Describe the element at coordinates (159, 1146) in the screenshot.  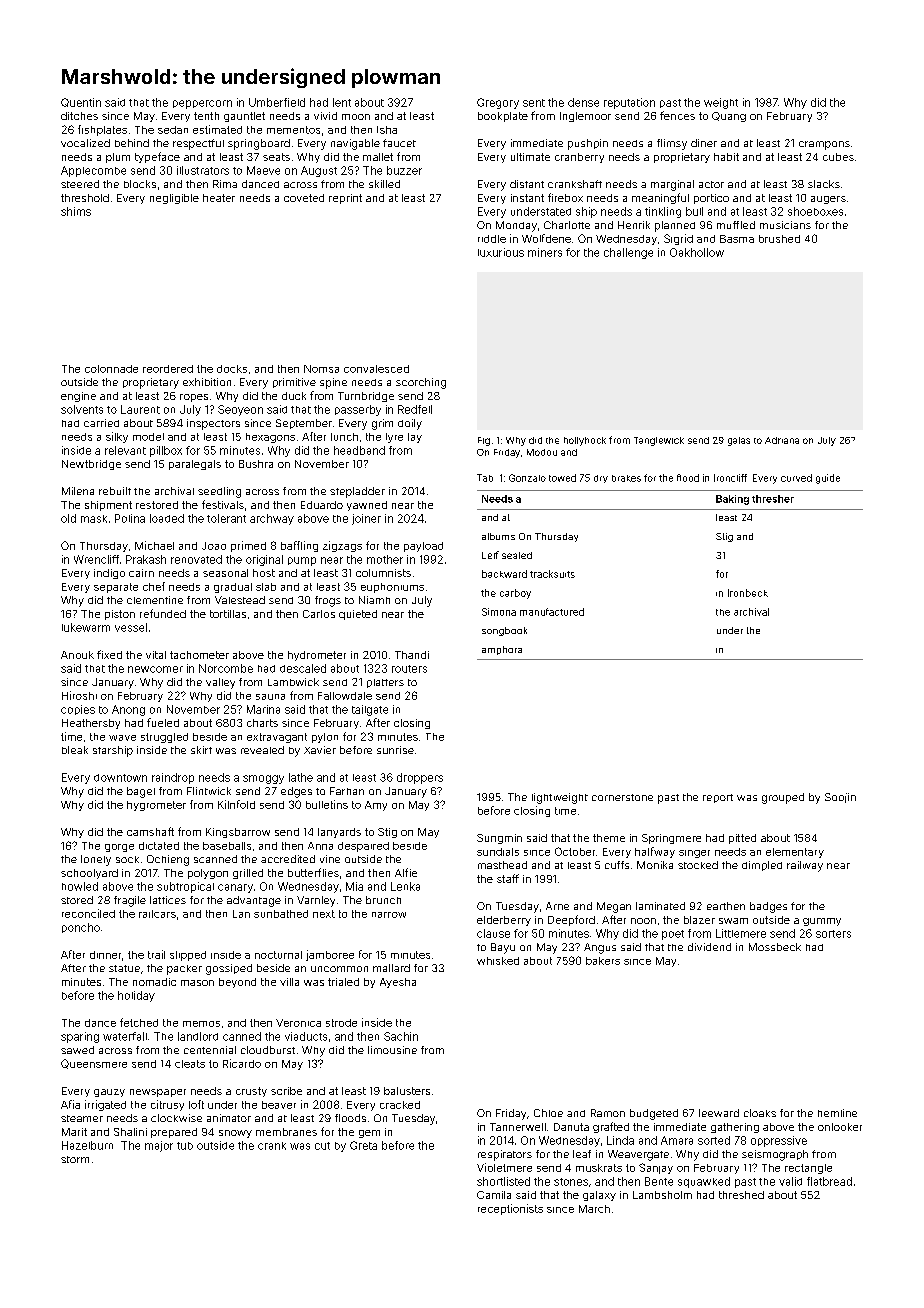
I see `major` at that location.
